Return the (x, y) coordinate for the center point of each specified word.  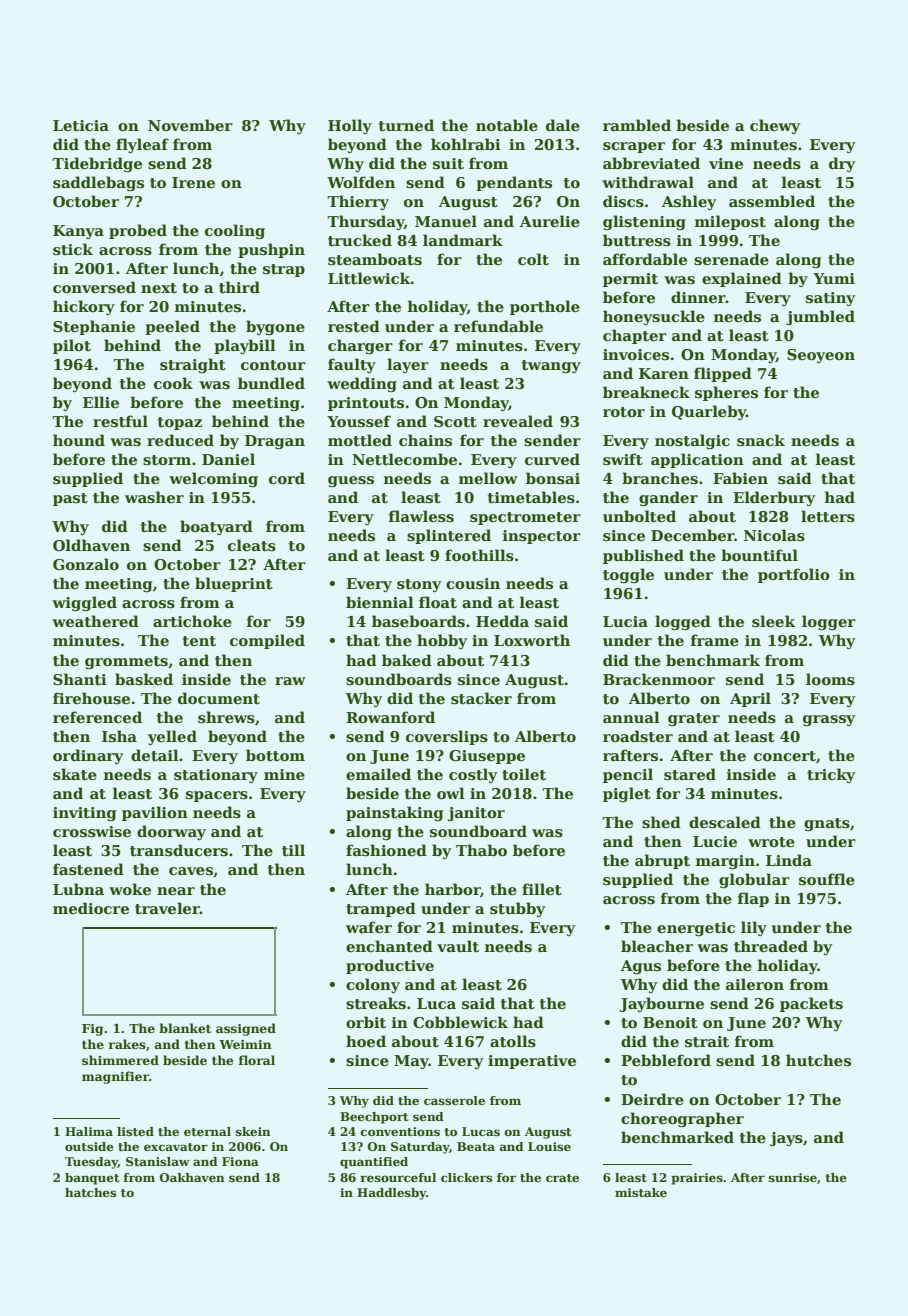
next (159, 288)
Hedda (502, 621)
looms (830, 679)
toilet (524, 774)
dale (563, 125)
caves (191, 871)
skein (253, 1131)
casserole (454, 1100)
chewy (775, 126)
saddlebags (98, 184)
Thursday (365, 222)
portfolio (794, 575)
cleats (252, 545)
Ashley (689, 202)
